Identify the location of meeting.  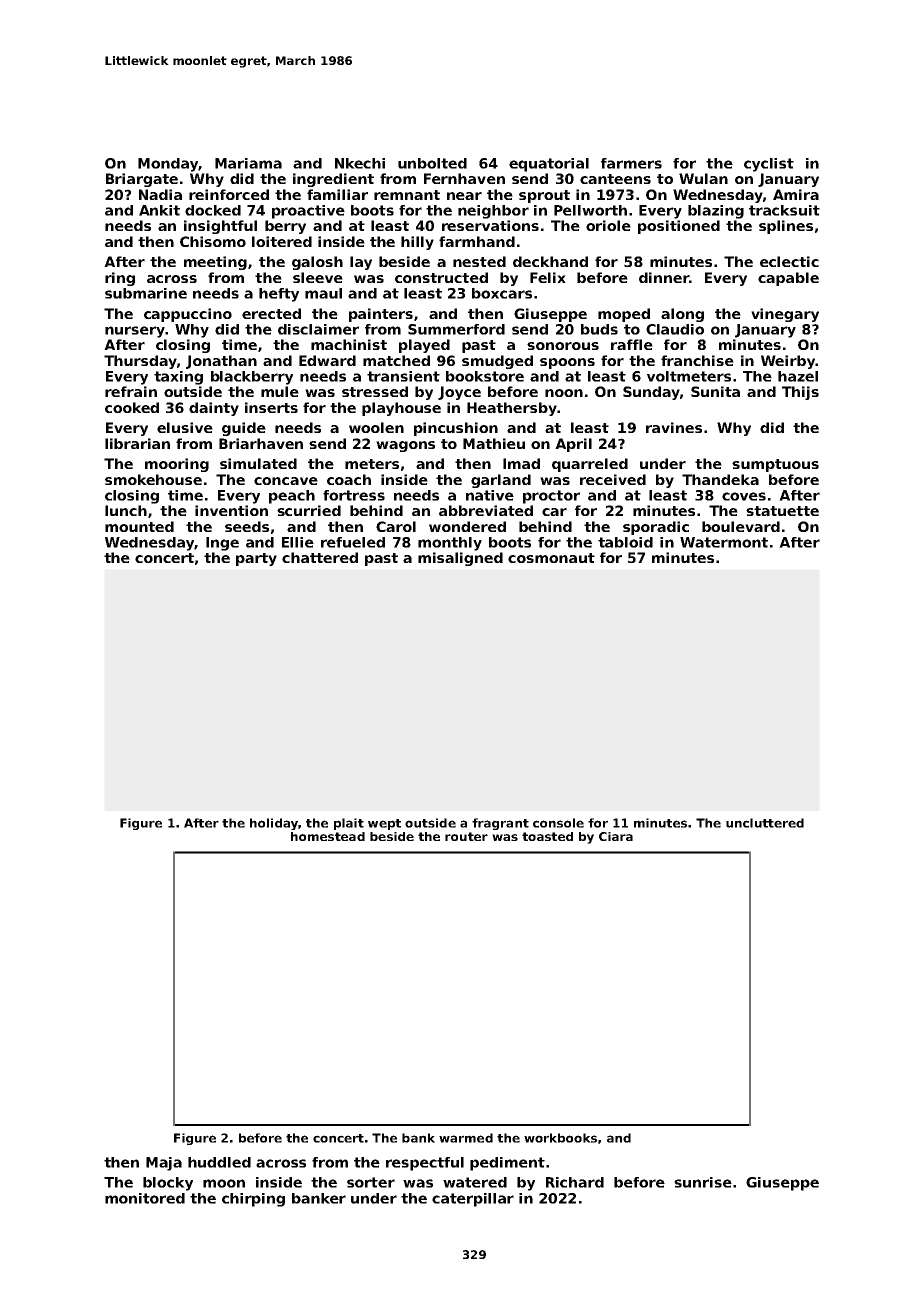
(215, 263).
